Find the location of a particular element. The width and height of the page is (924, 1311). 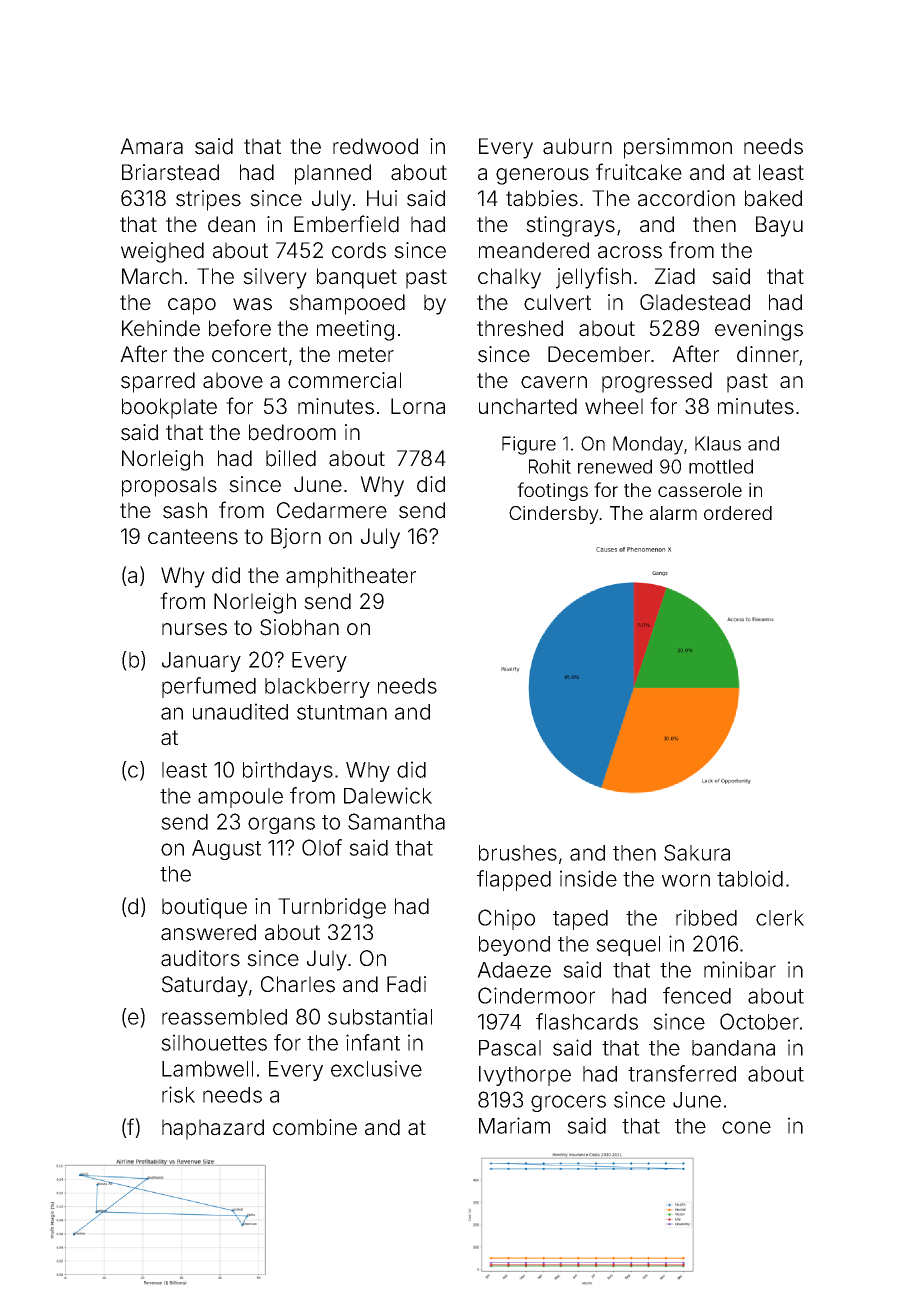

redwood is located at coordinates (375, 146).
